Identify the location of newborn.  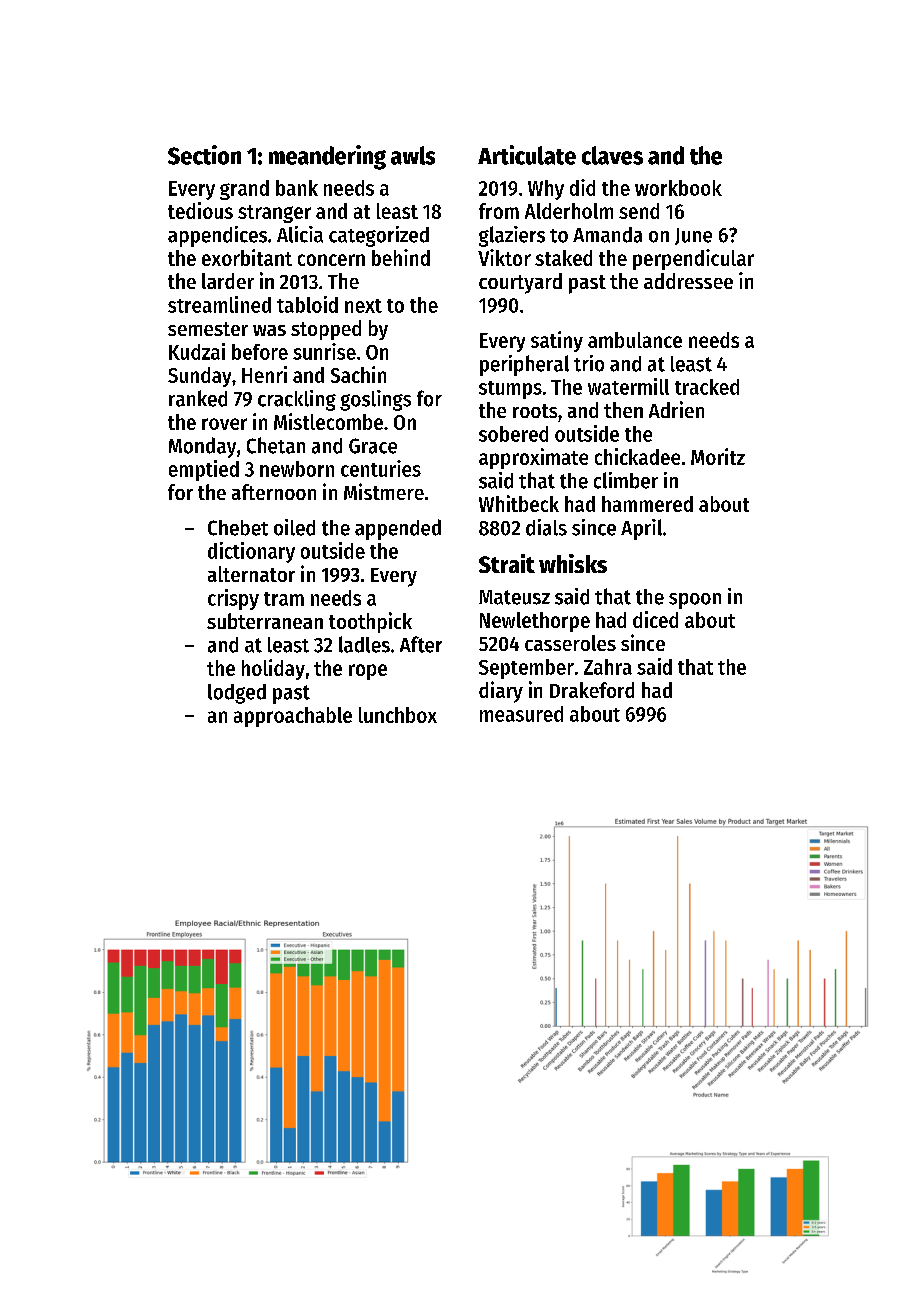
(297, 469).
